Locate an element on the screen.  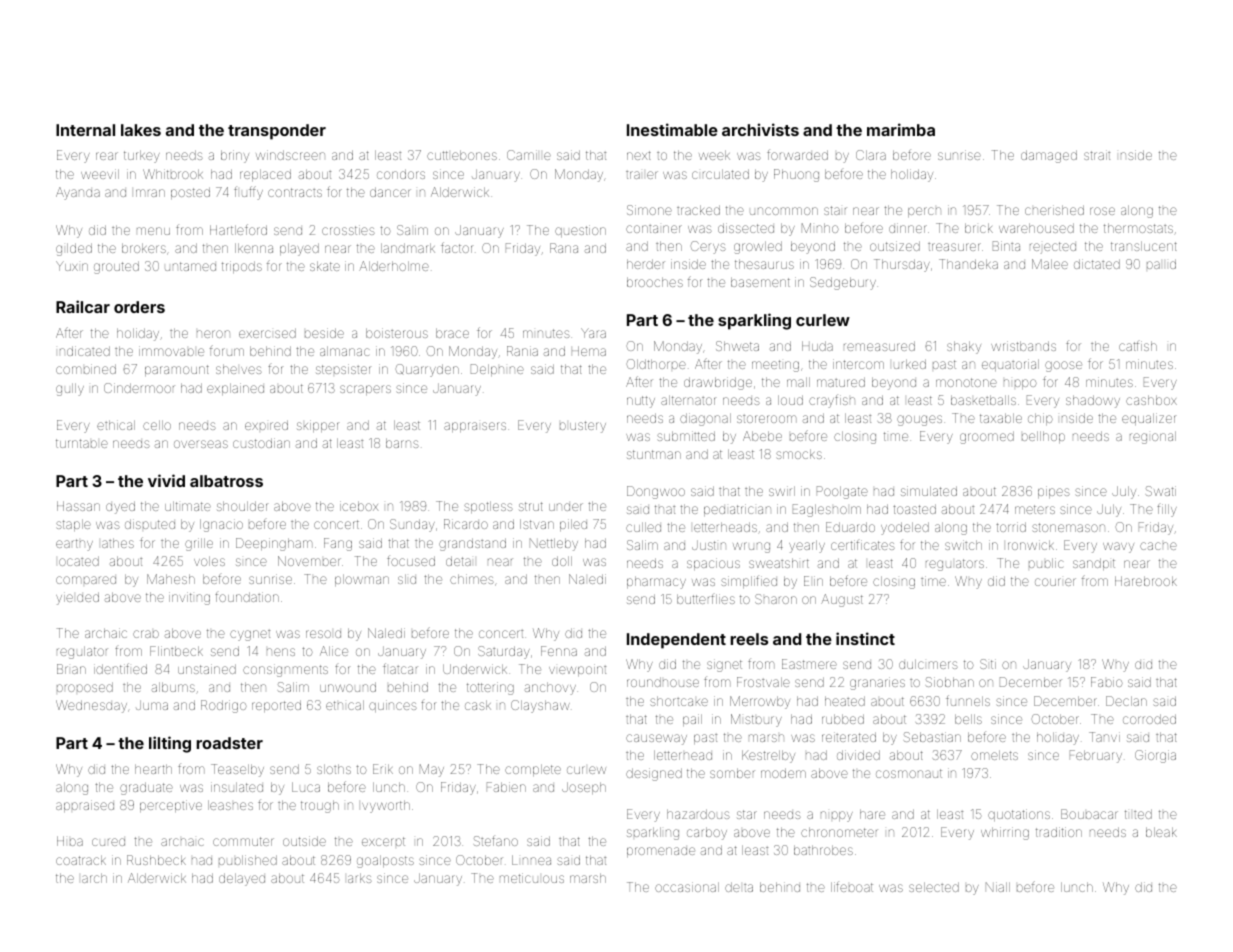
meticulous is located at coordinates (532, 878).
